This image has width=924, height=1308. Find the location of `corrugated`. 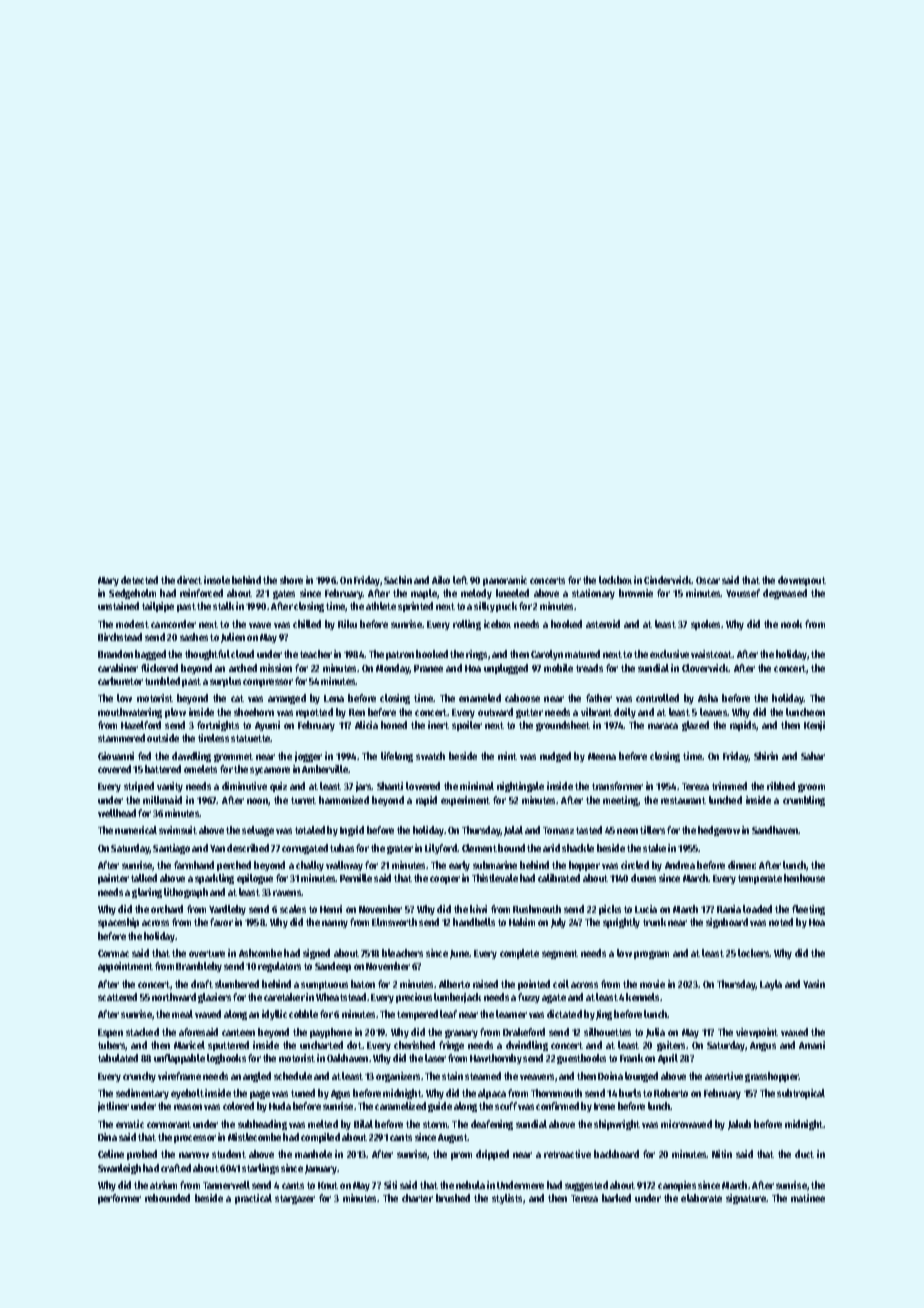

corrugated is located at coordinates (305, 849).
